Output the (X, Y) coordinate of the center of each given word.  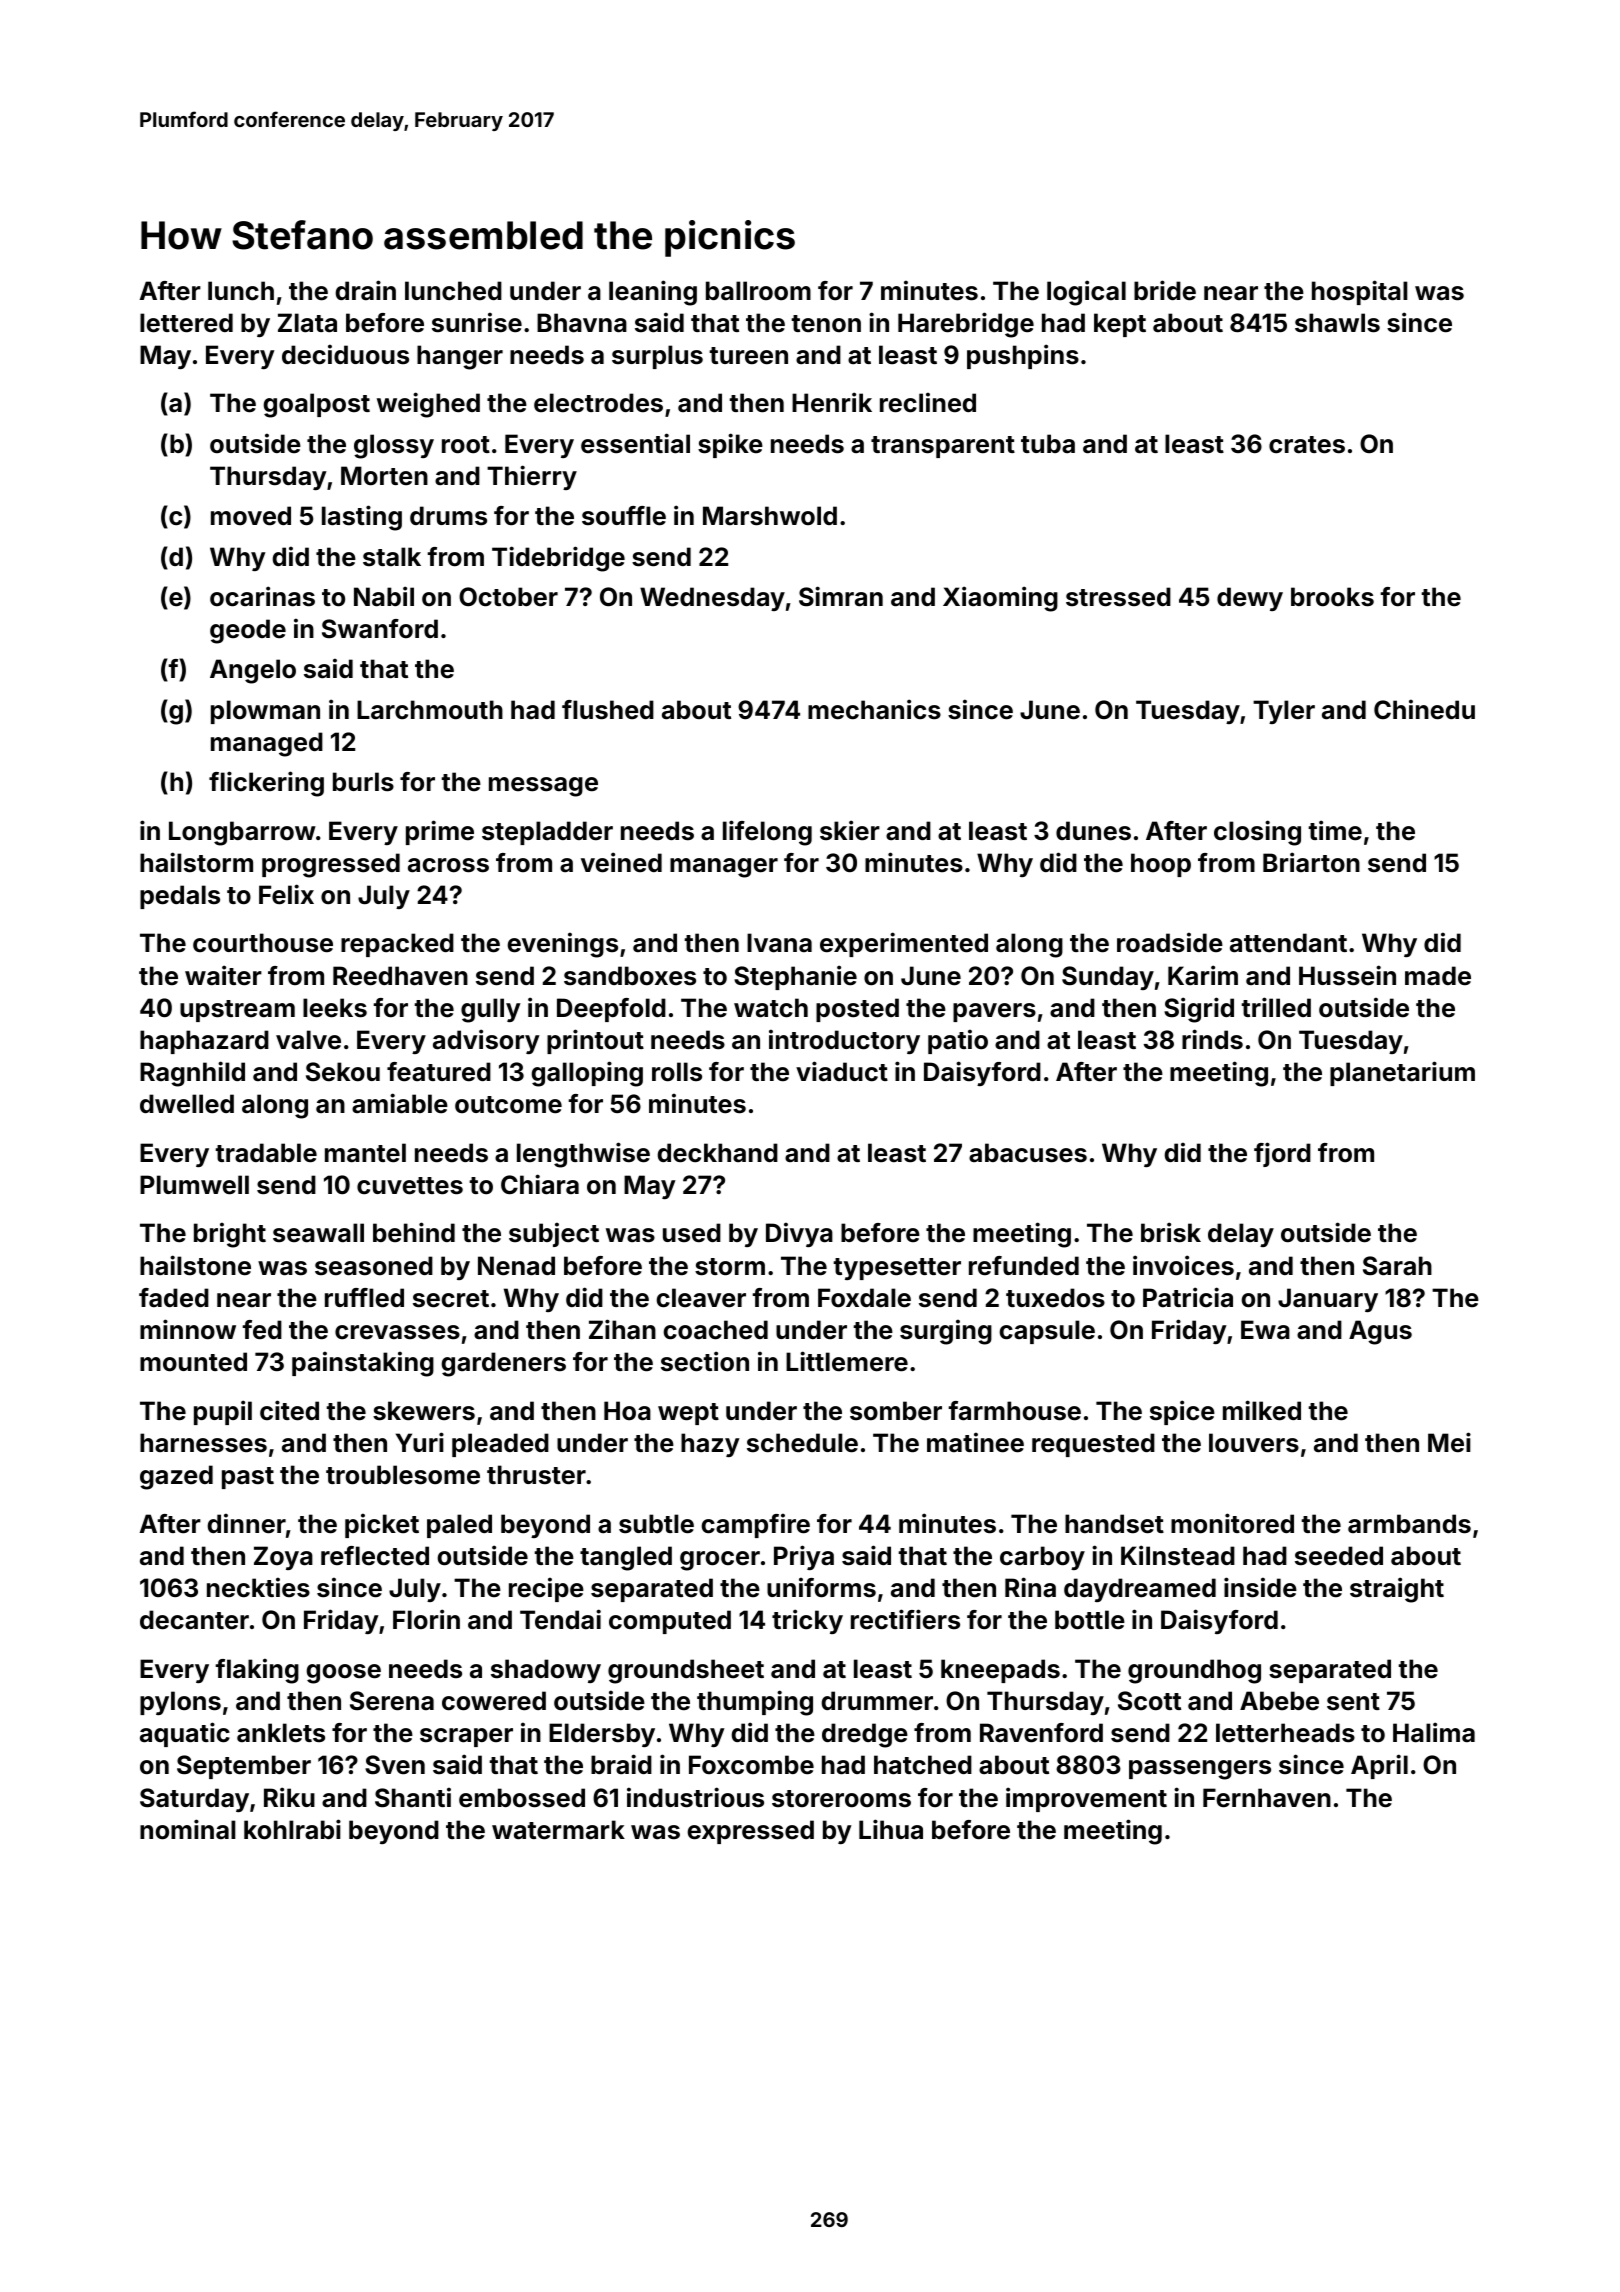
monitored (1232, 1523)
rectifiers (905, 1619)
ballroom (758, 291)
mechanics (874, 709)
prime (440, 832)
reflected (375, 1556)
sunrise (477, 322)
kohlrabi (292, 1829)
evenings (562, 945)
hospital (1360, 292)
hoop (1161, 865)
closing (1257, 833)
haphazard (204, 1042)
